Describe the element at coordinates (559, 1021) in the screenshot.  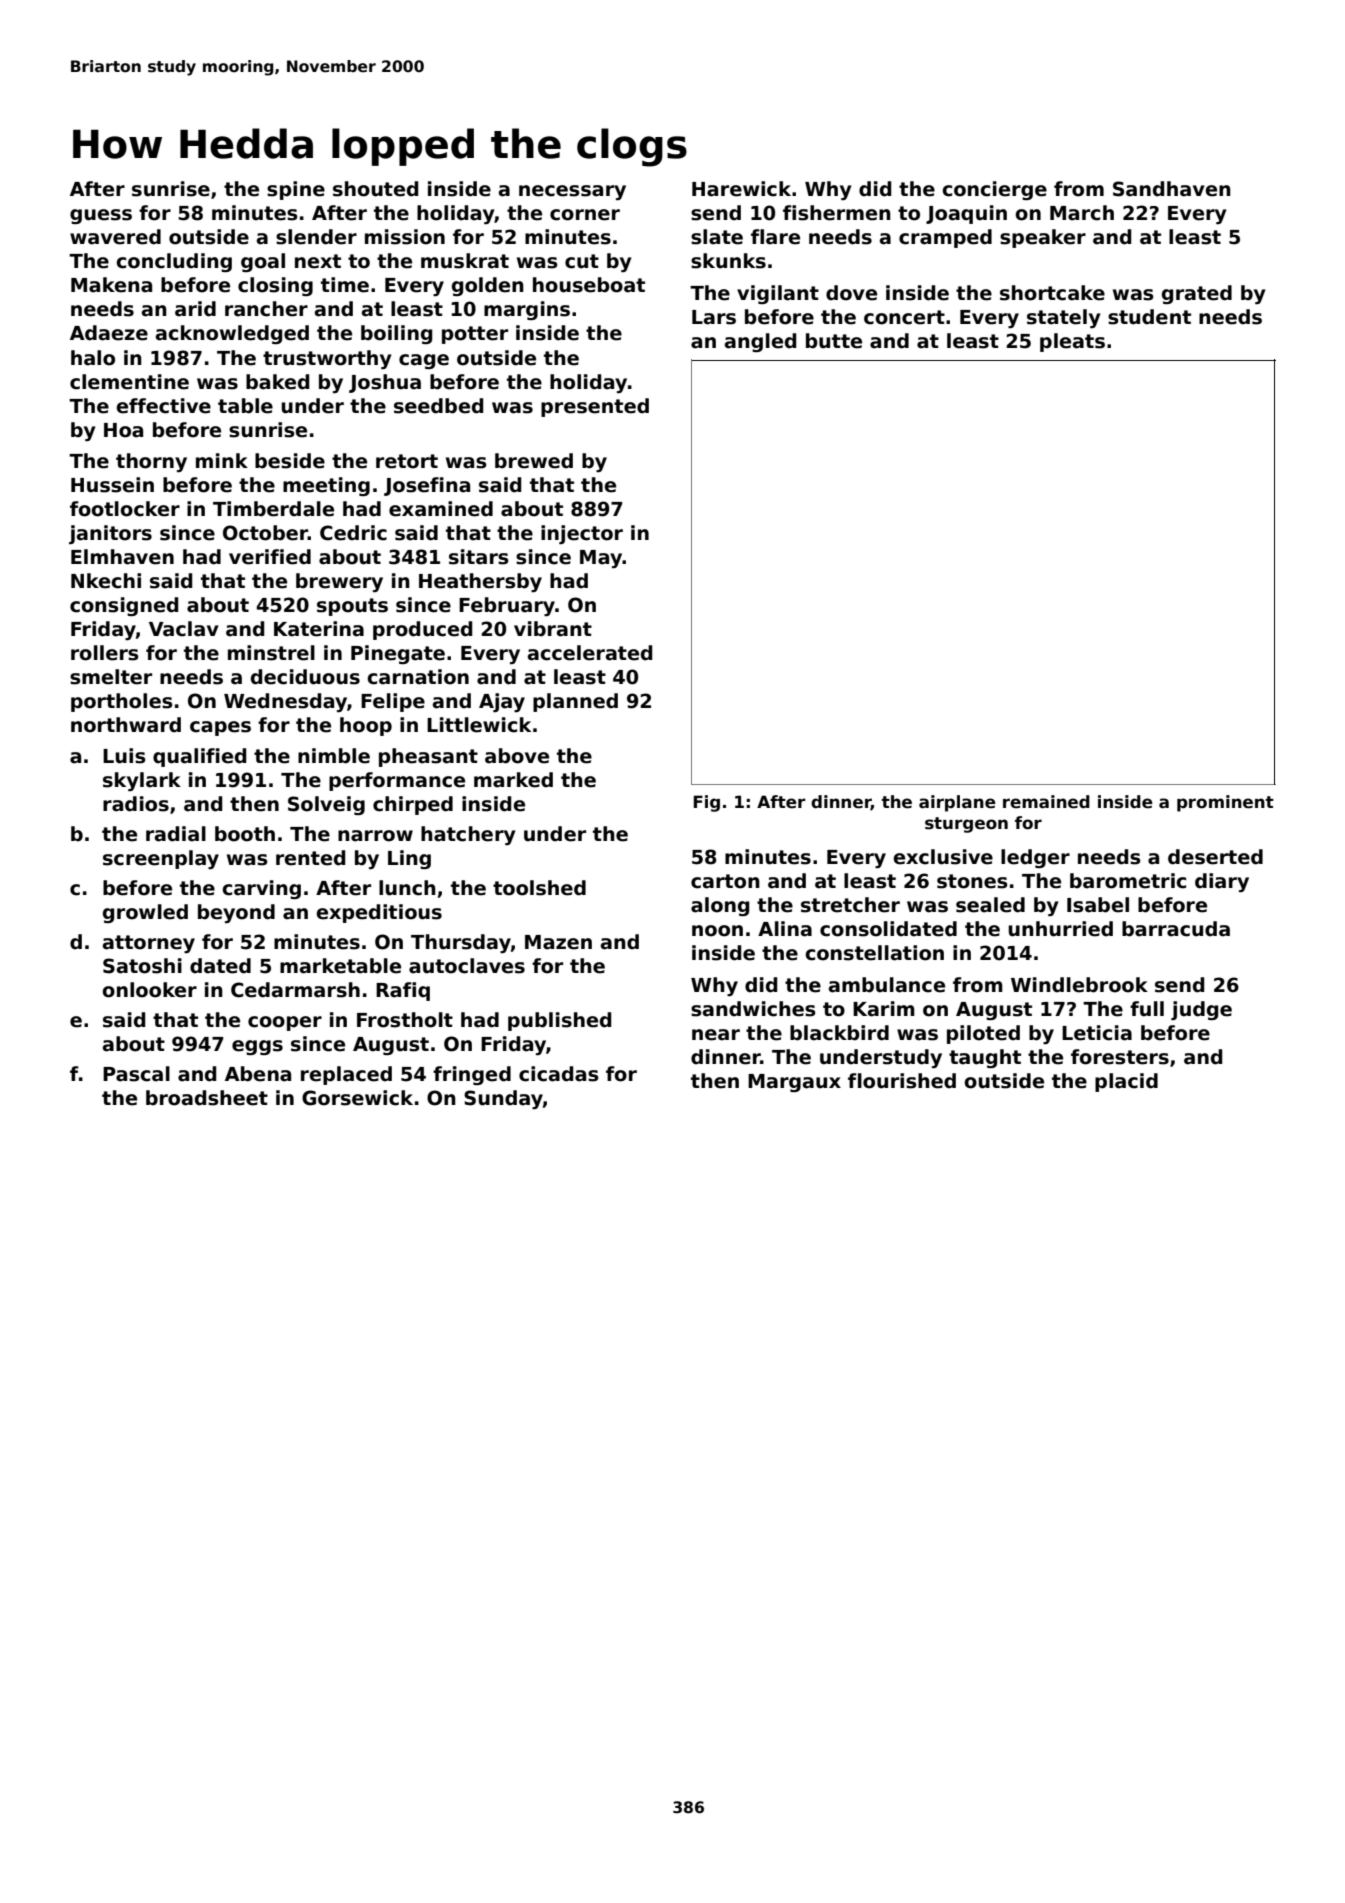
I see `published` at that location.
